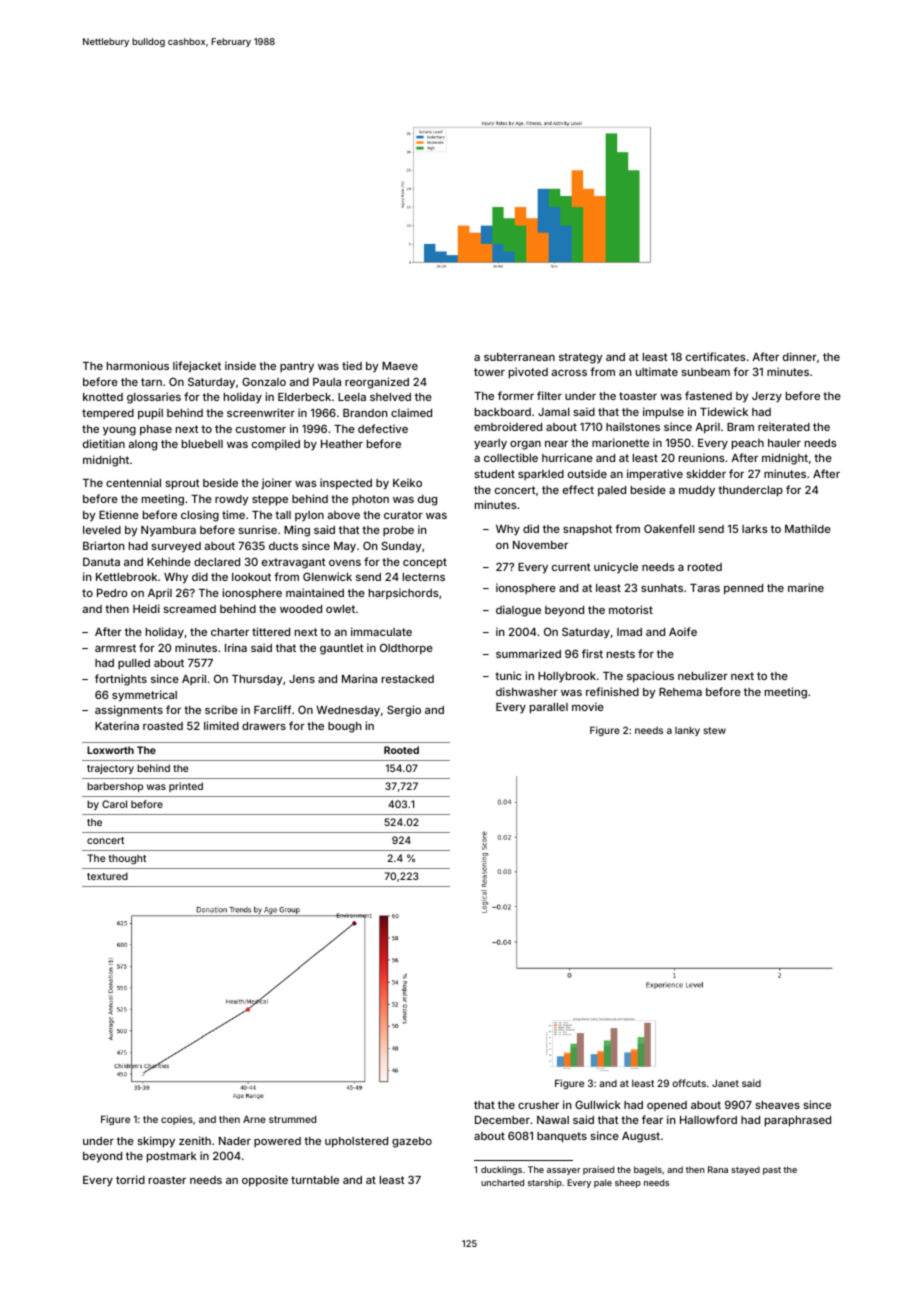 This screenshot has width=924, height=1308. Describe the element at coordinates (130, 1179) in the screenshot. I see `torrid` at that location.
